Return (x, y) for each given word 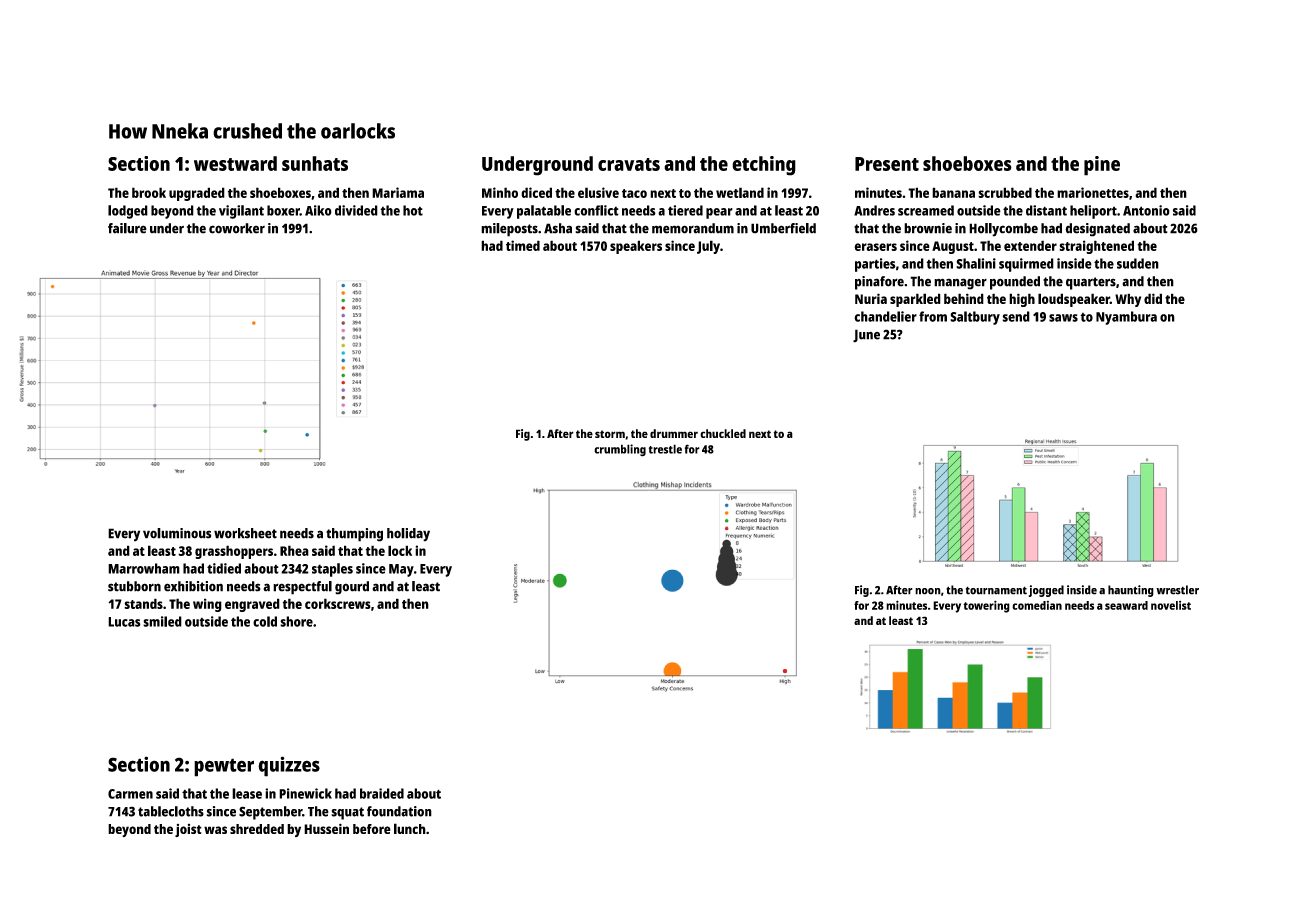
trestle (665, 449)
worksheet (245, 533)
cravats (629, 164)
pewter (224, 767)
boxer (283, 210)
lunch (410, 828)
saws (1063, 318)
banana (953, 192)
